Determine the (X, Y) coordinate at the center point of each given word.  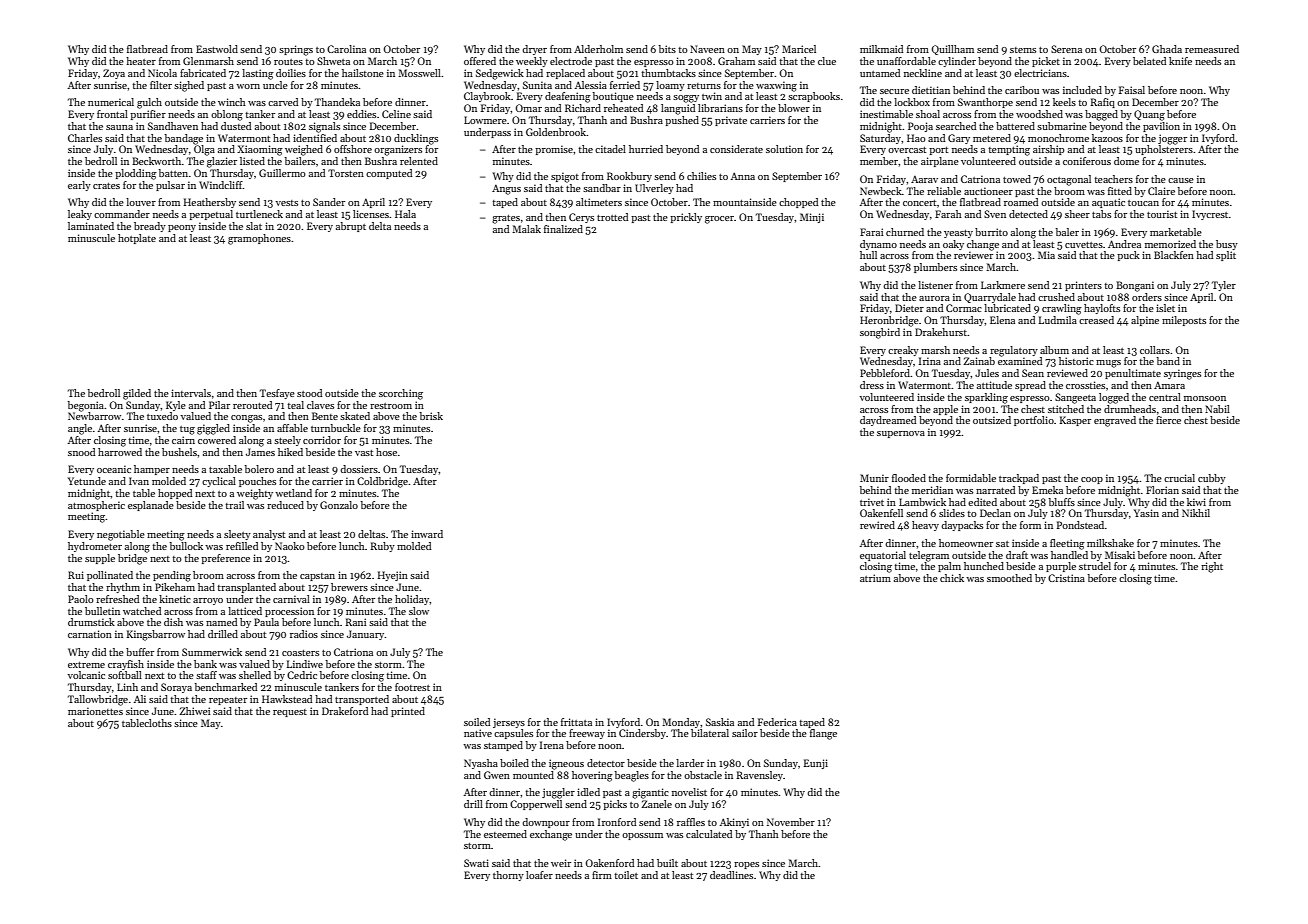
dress (872, 385)
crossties (1085, 385)
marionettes (95, 711)
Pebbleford (885, 373)
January (366, 635)
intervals (191, 393)
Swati (476, 863)
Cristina (1066, 578)
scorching (401, 394)
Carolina (346, 49)
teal (295, 405)
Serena (1066, 49)
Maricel (799, 49)
